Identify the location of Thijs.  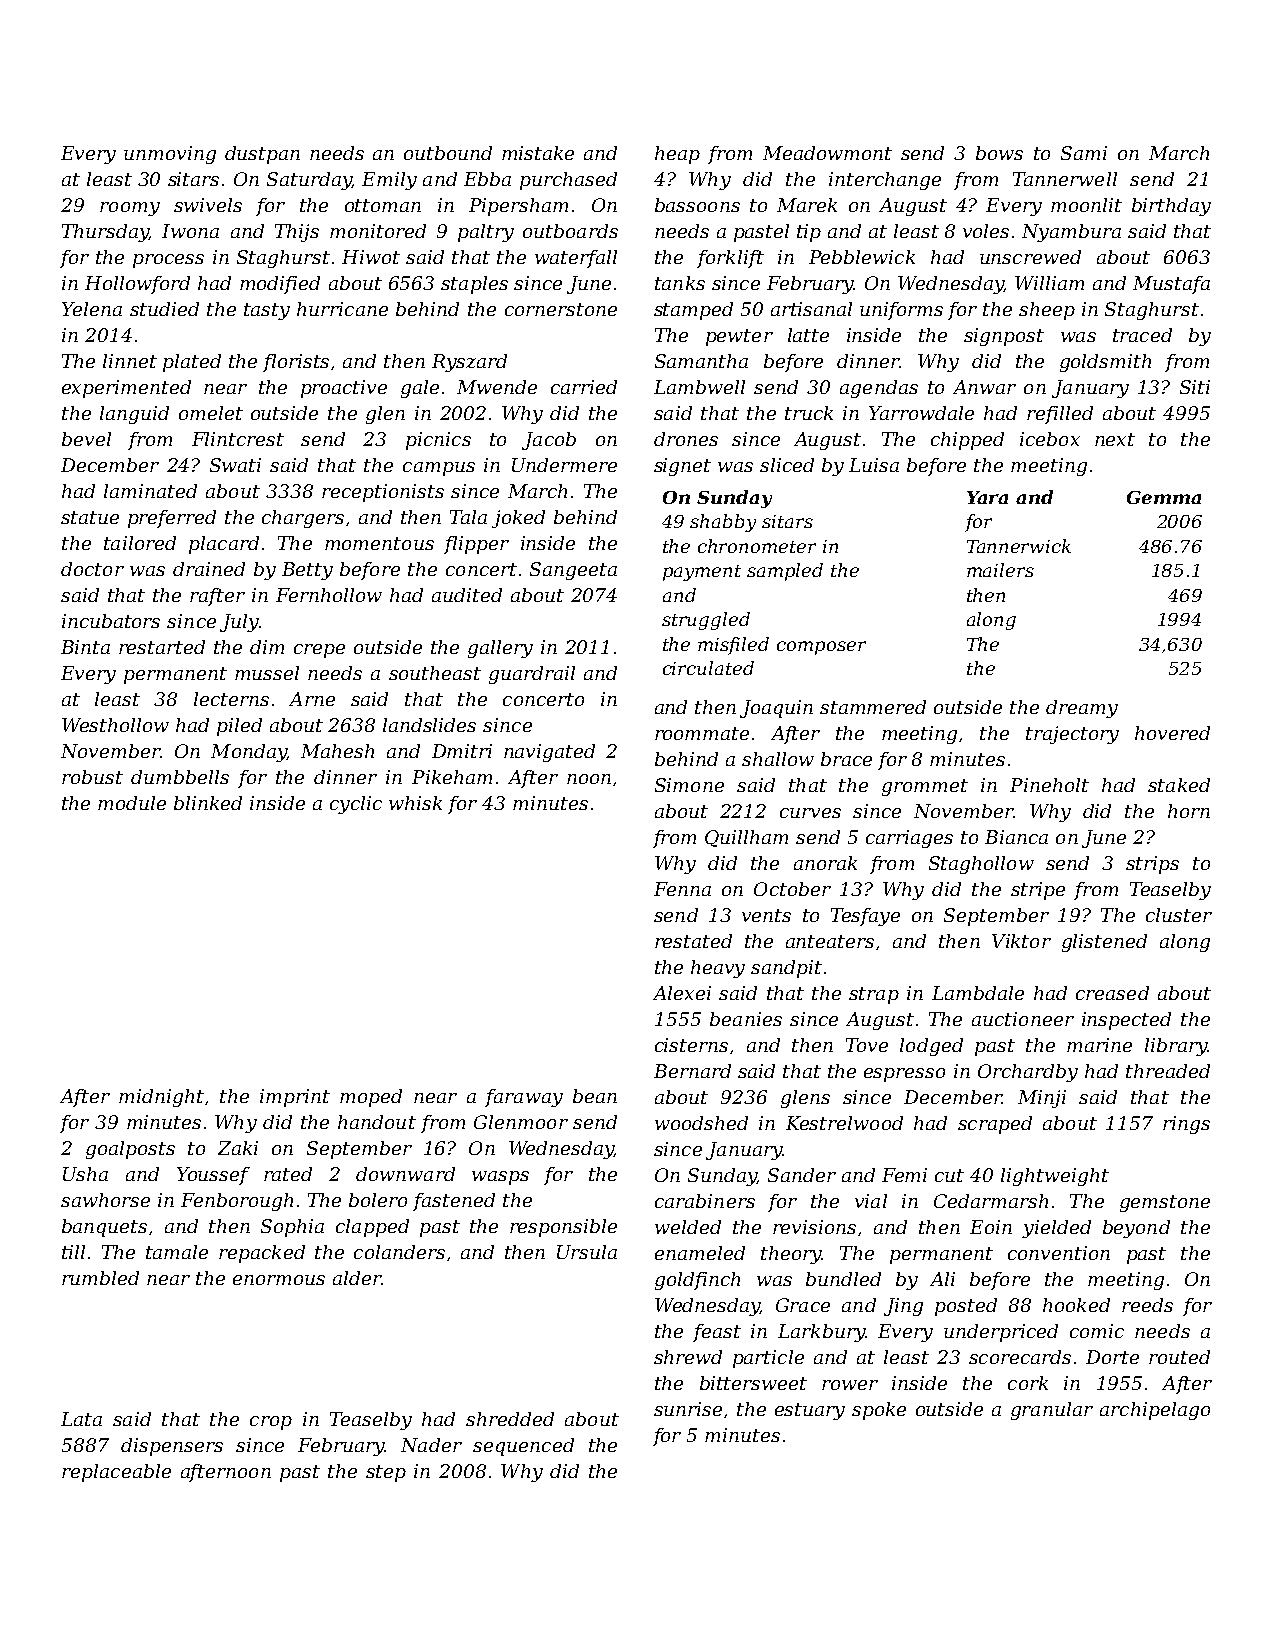
(297, 233).
